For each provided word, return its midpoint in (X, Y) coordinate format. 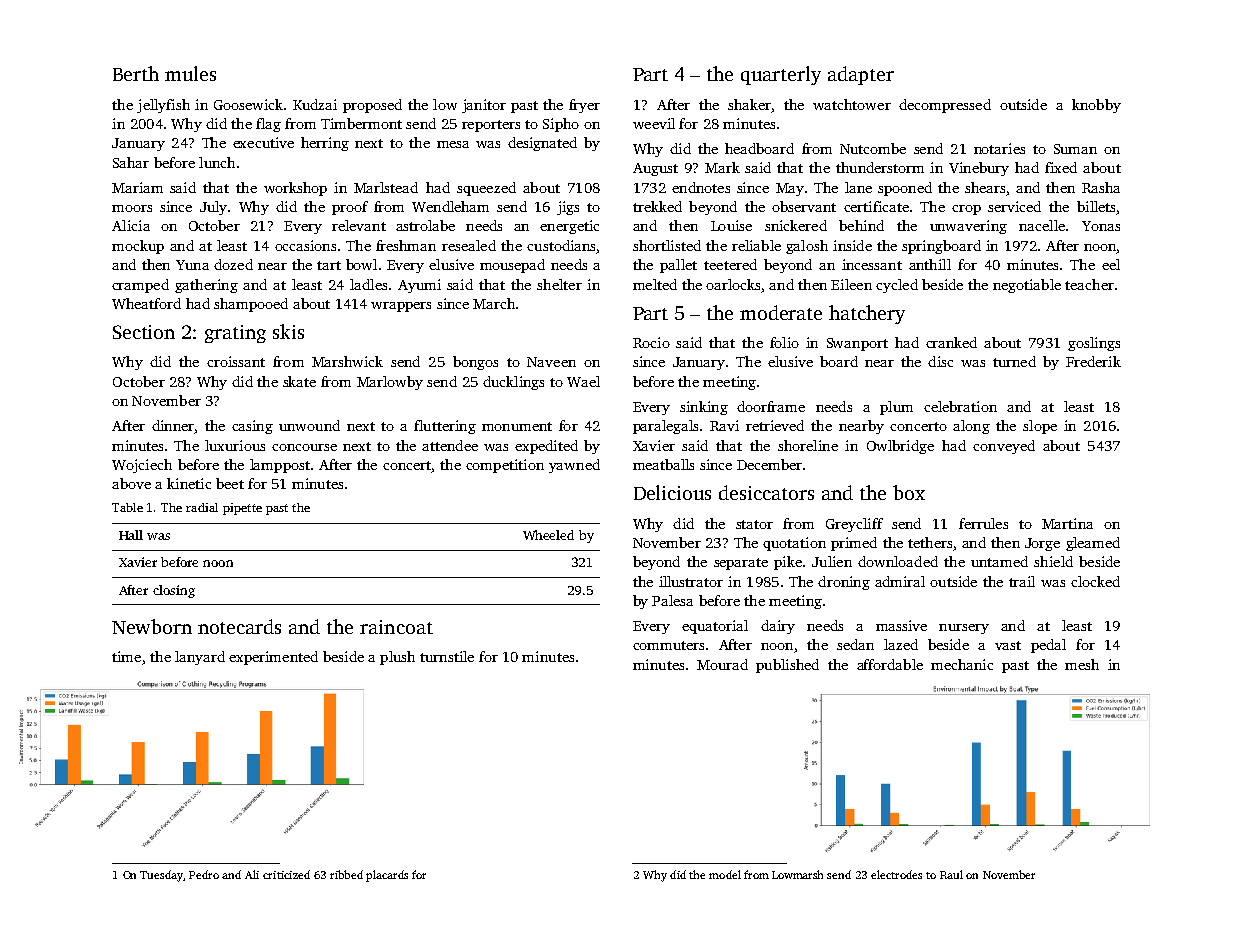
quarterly (781, 75)
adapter (861, 75)
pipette (242, 509)
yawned (574, 466)
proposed (372, 106)
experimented (273, 658)
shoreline (808, 445)
